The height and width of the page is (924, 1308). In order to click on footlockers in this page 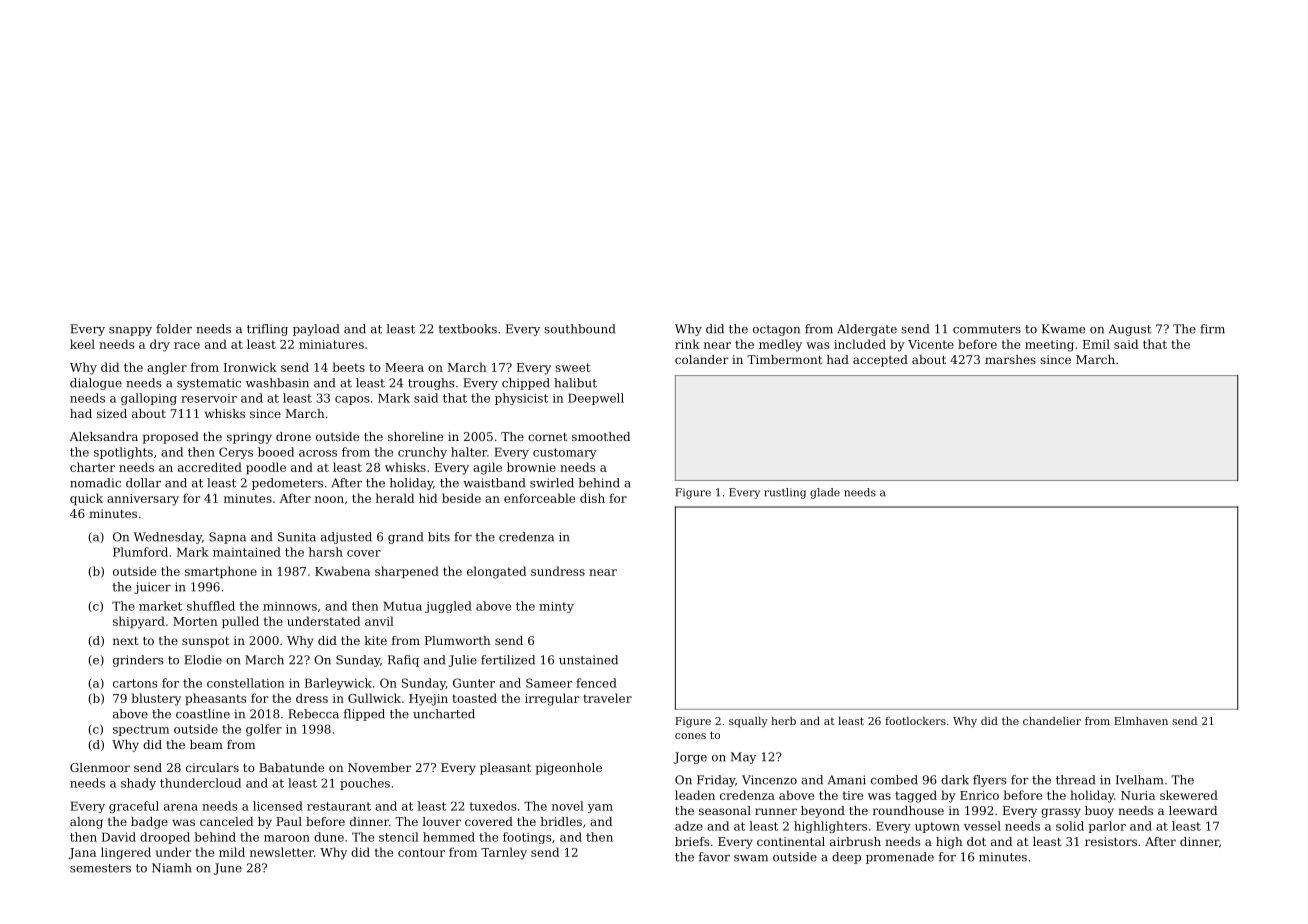, I will do `click(915, 721)`.
